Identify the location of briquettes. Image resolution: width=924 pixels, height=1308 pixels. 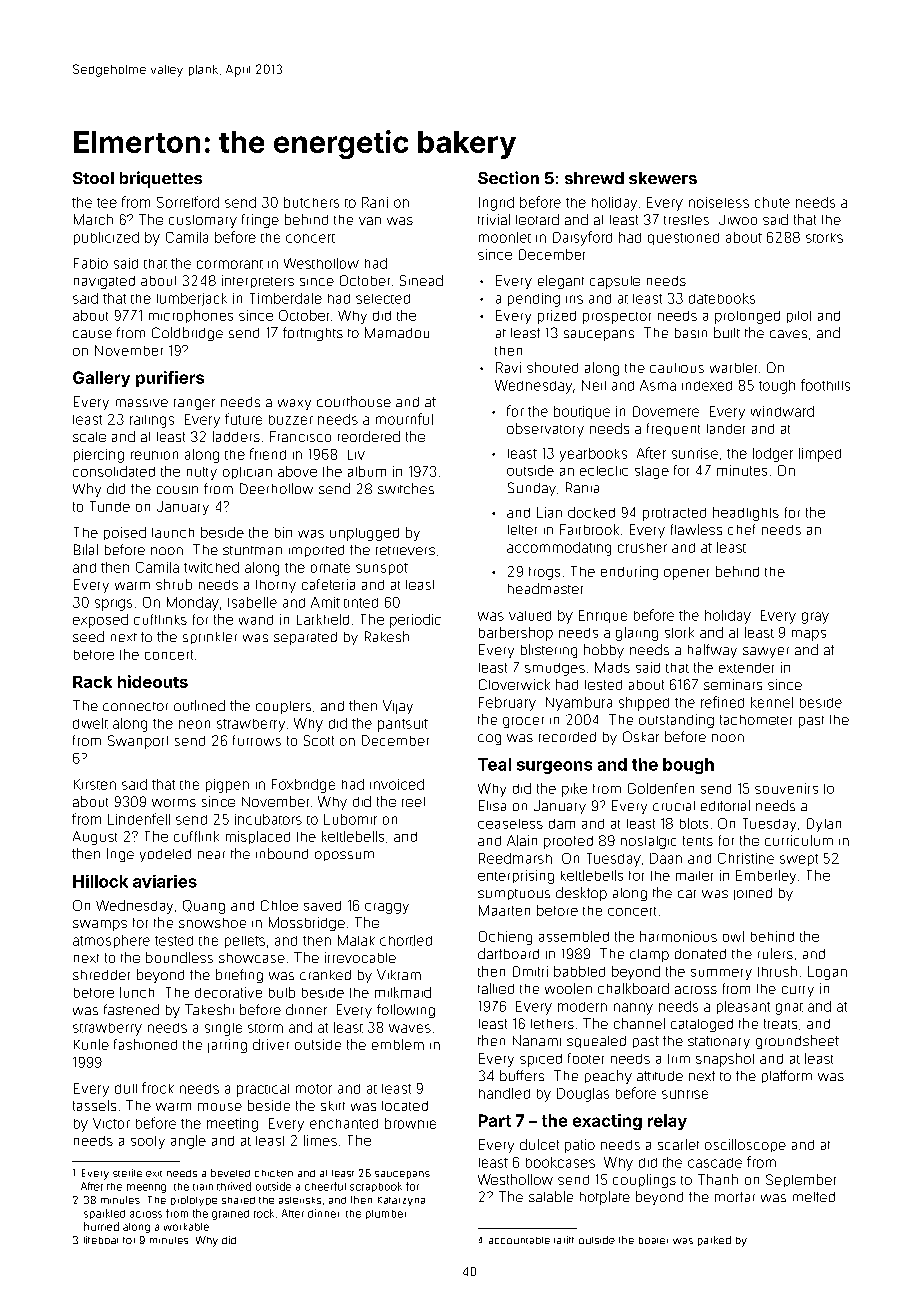
(161, 179).
